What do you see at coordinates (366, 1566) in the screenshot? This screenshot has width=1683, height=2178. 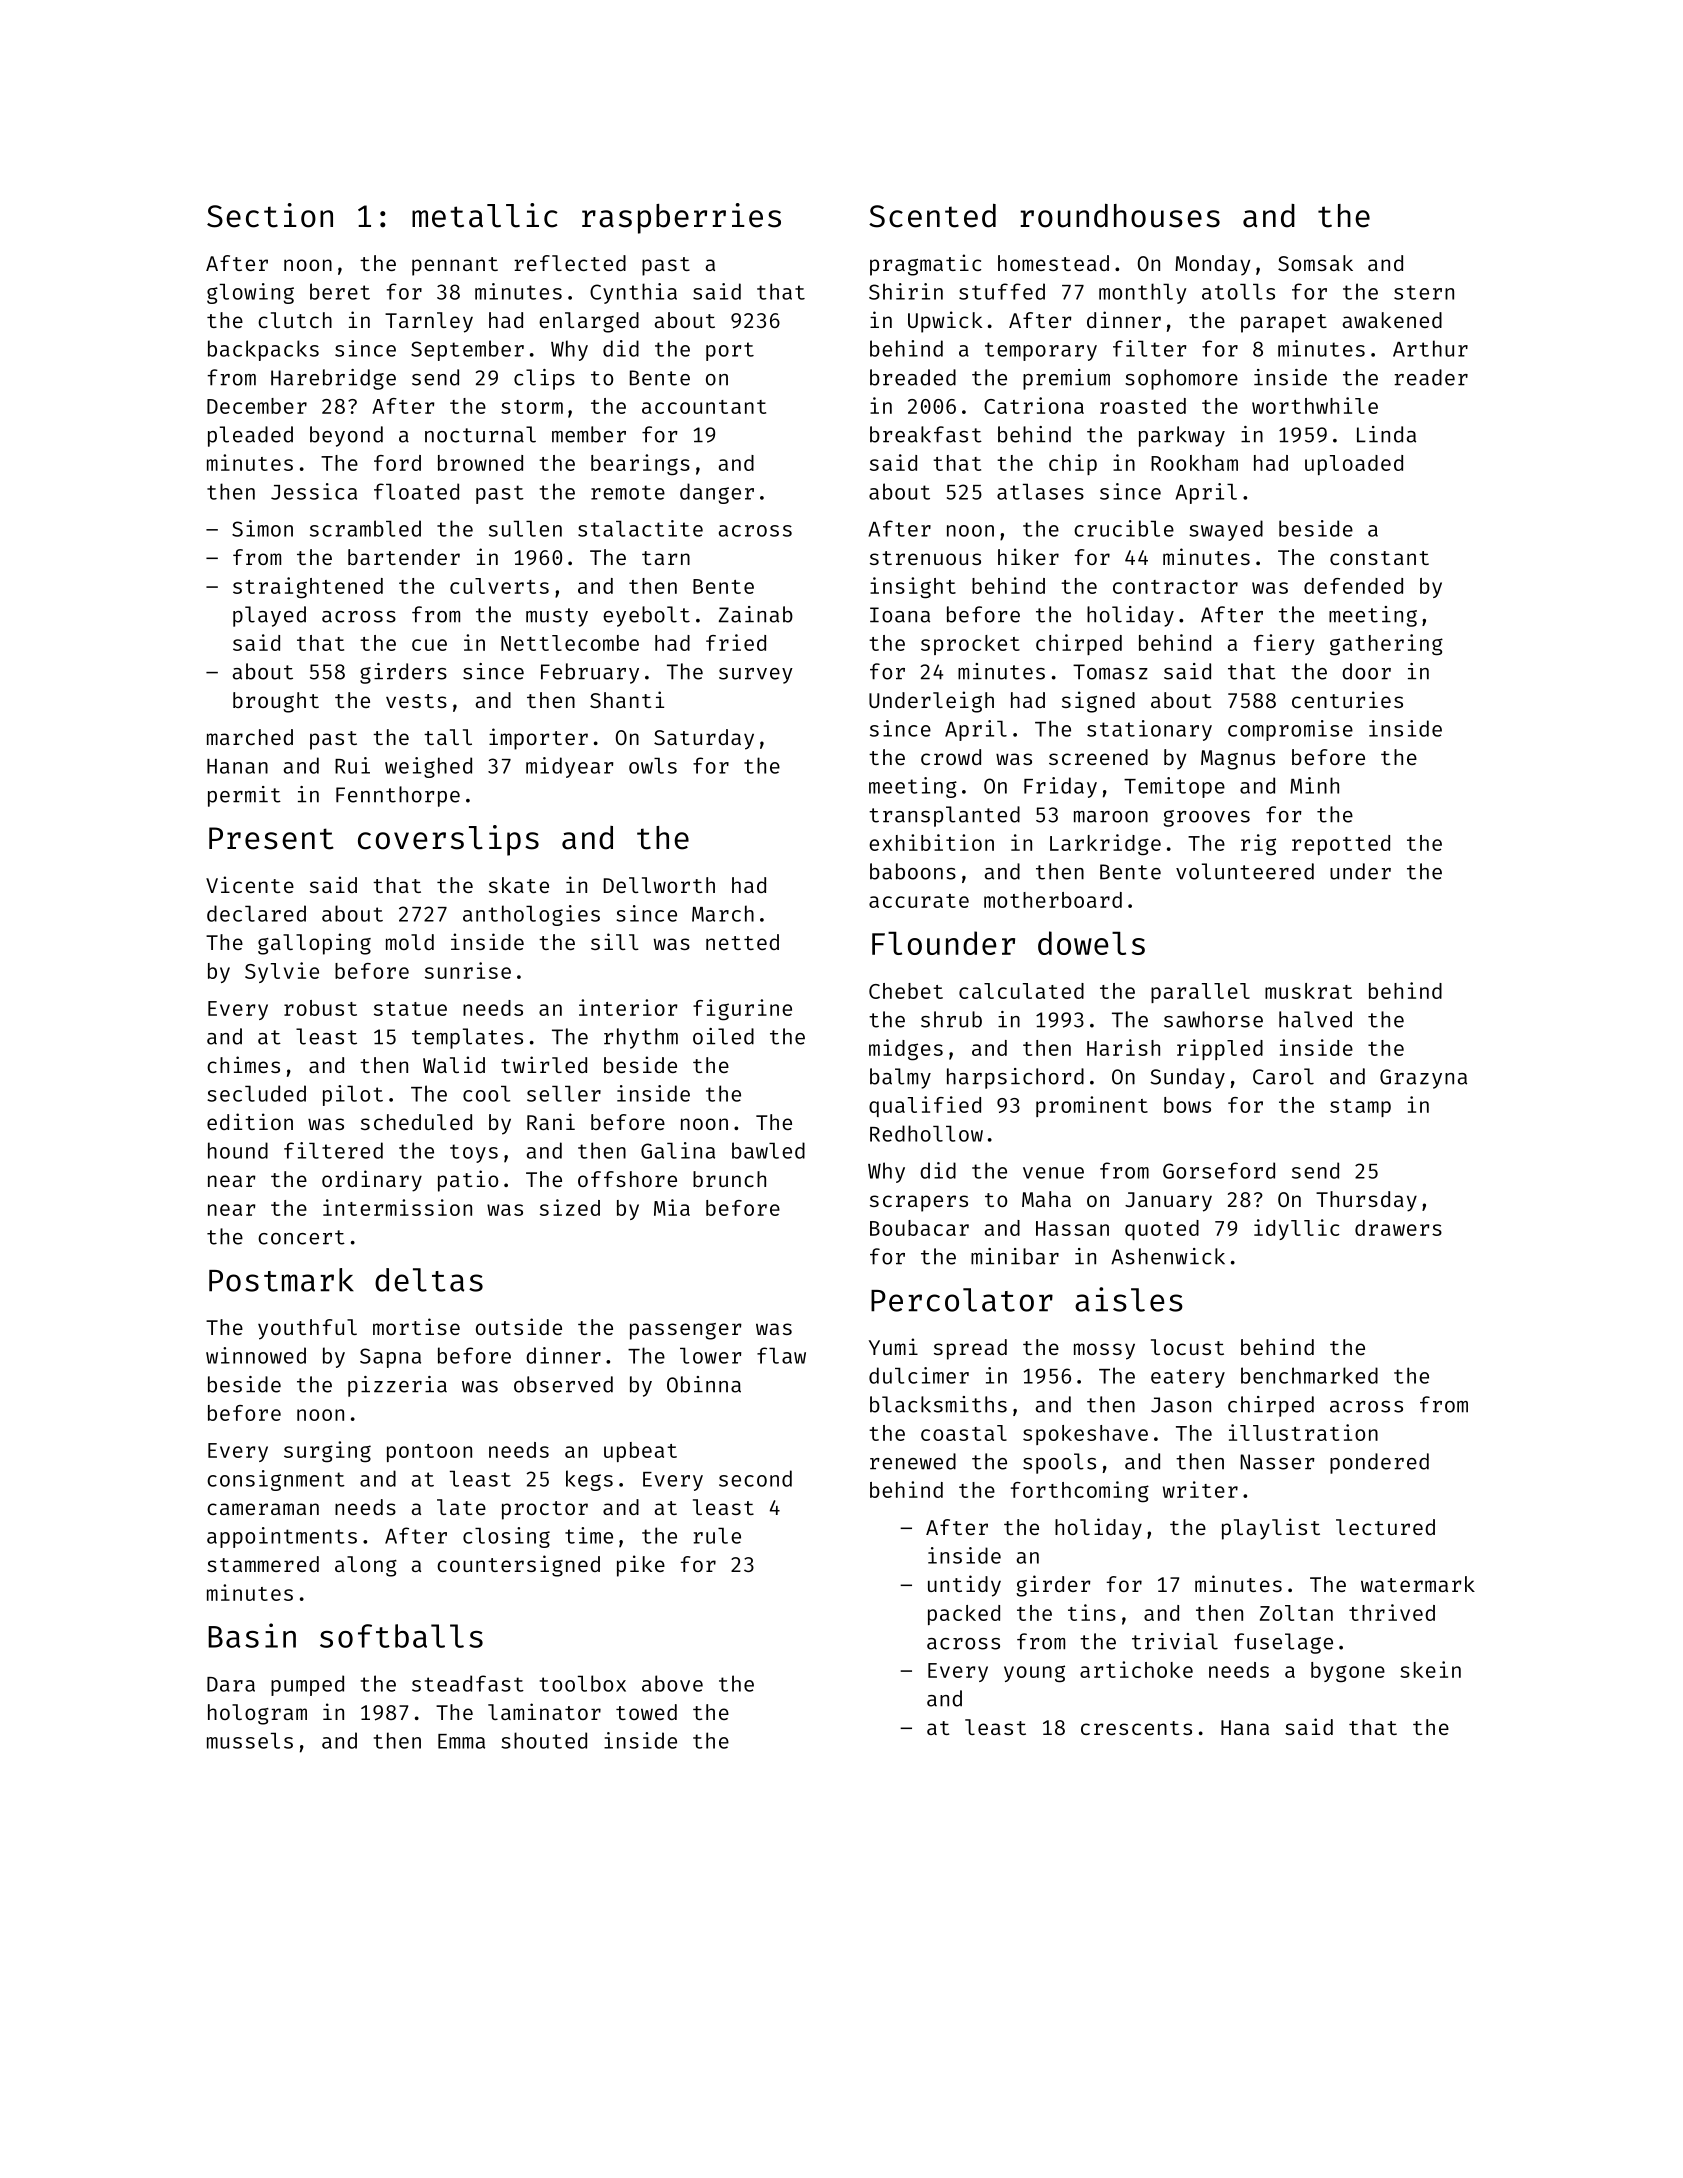 I see `along` at bounding box center [366, 1566].
